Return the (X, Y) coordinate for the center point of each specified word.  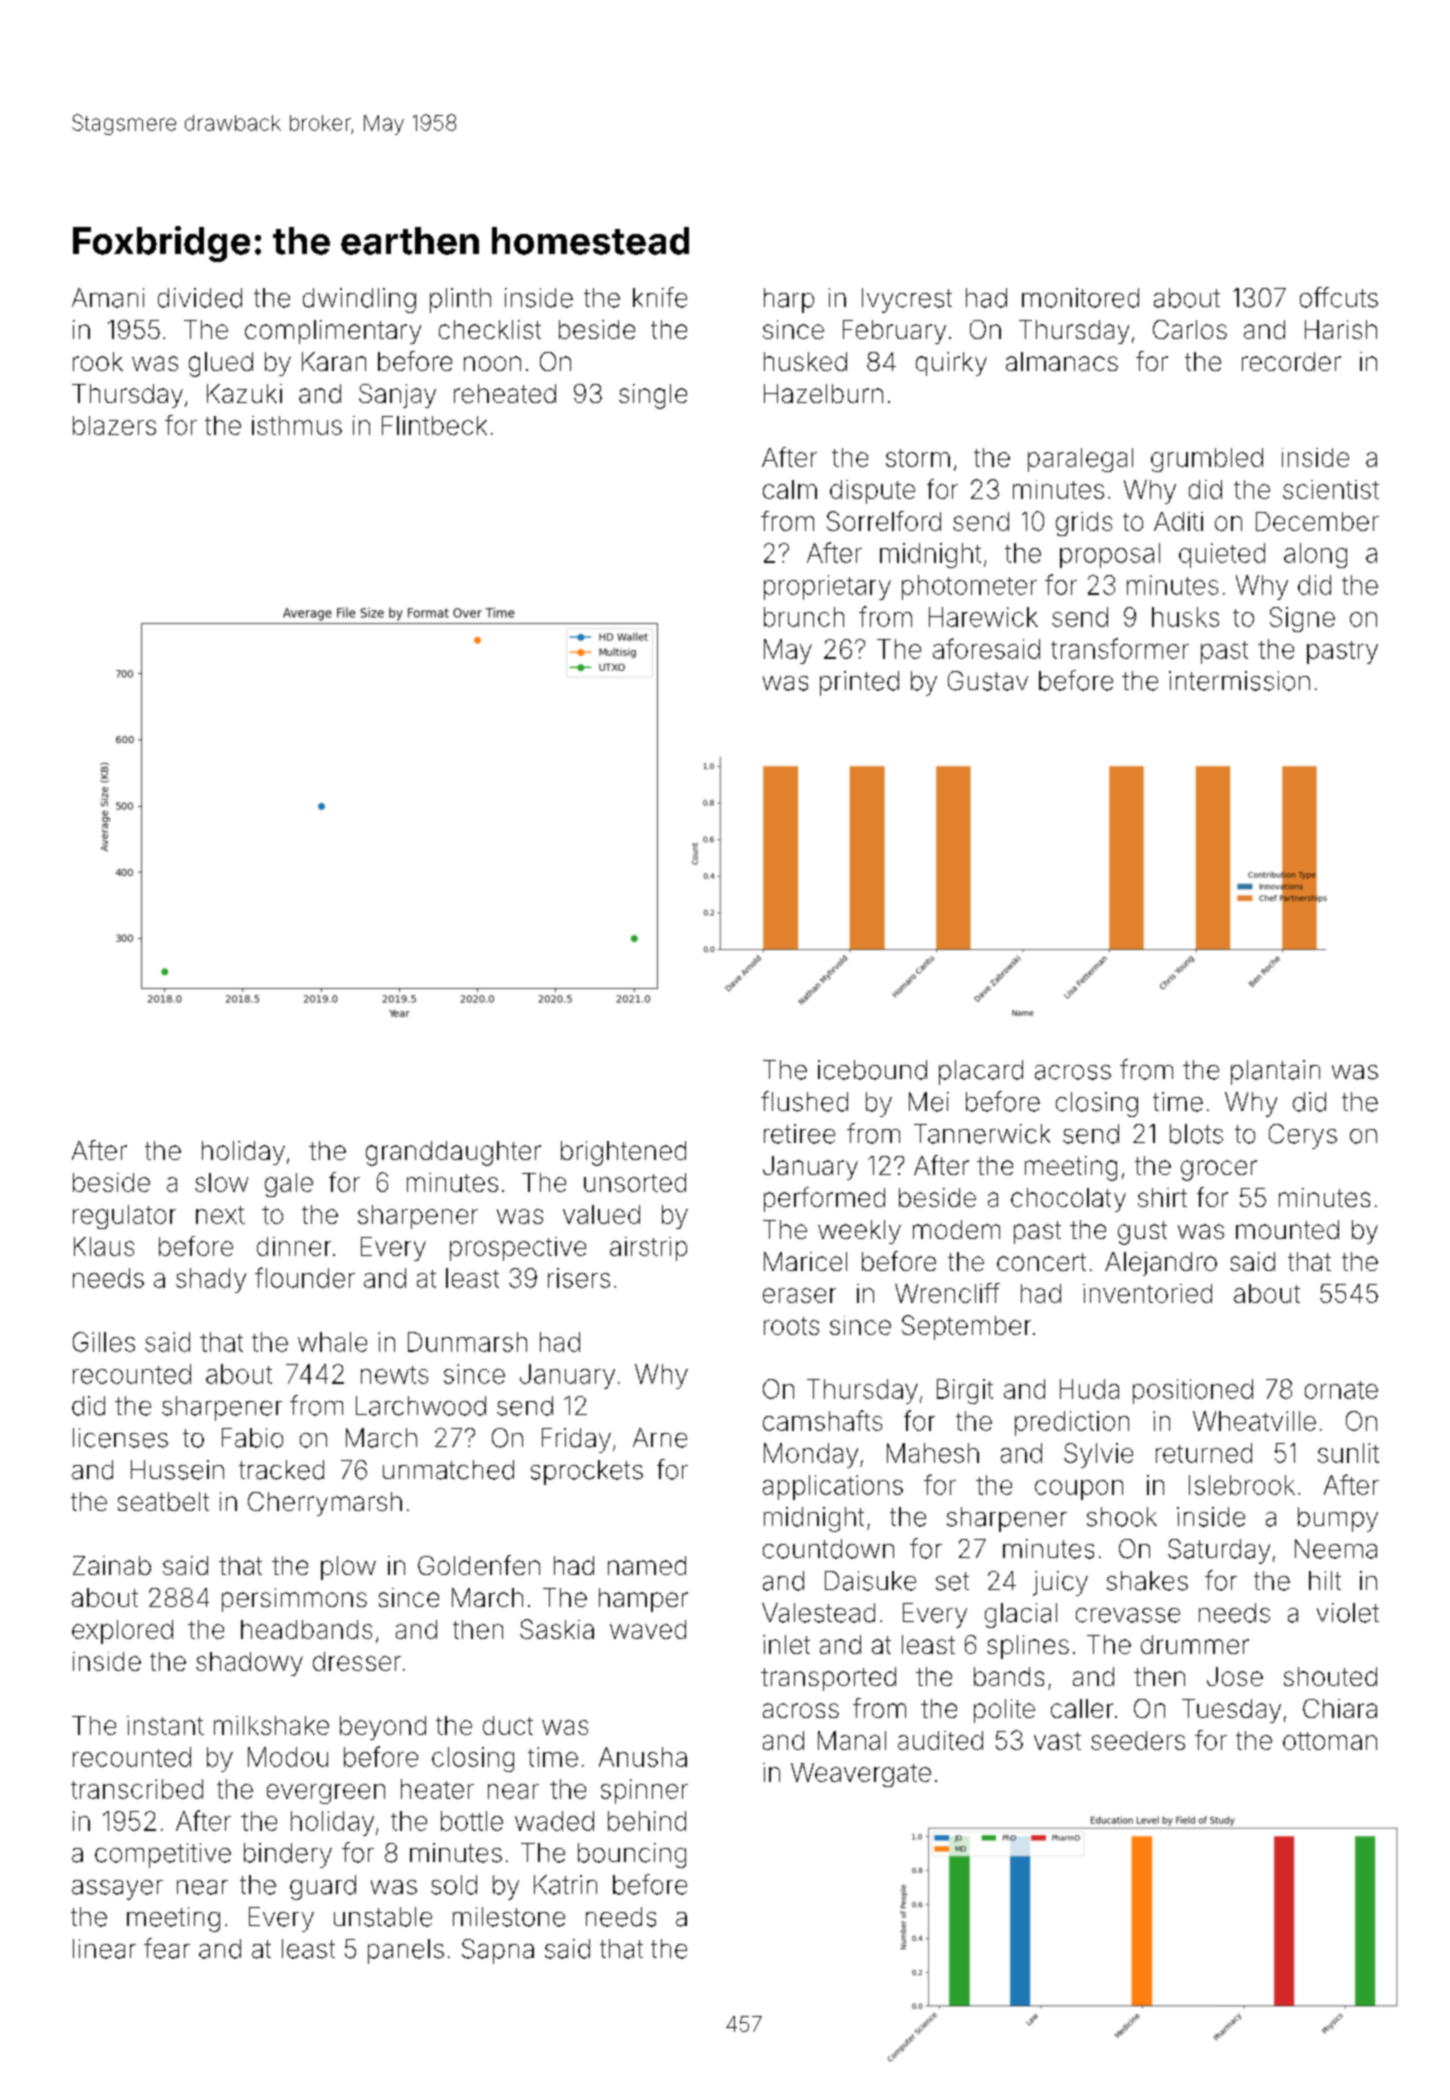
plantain (1275, 1072)
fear (167, 1948)
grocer (1219, 1170)
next (220, 1215)
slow (221, 1182)
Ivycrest (907, 300)
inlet (786, 1644)
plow (348, 1568)
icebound (872, 1070)
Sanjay (397, 396)
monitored (1080, 298)
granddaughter (453, 1153)
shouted (1330, 1676)
